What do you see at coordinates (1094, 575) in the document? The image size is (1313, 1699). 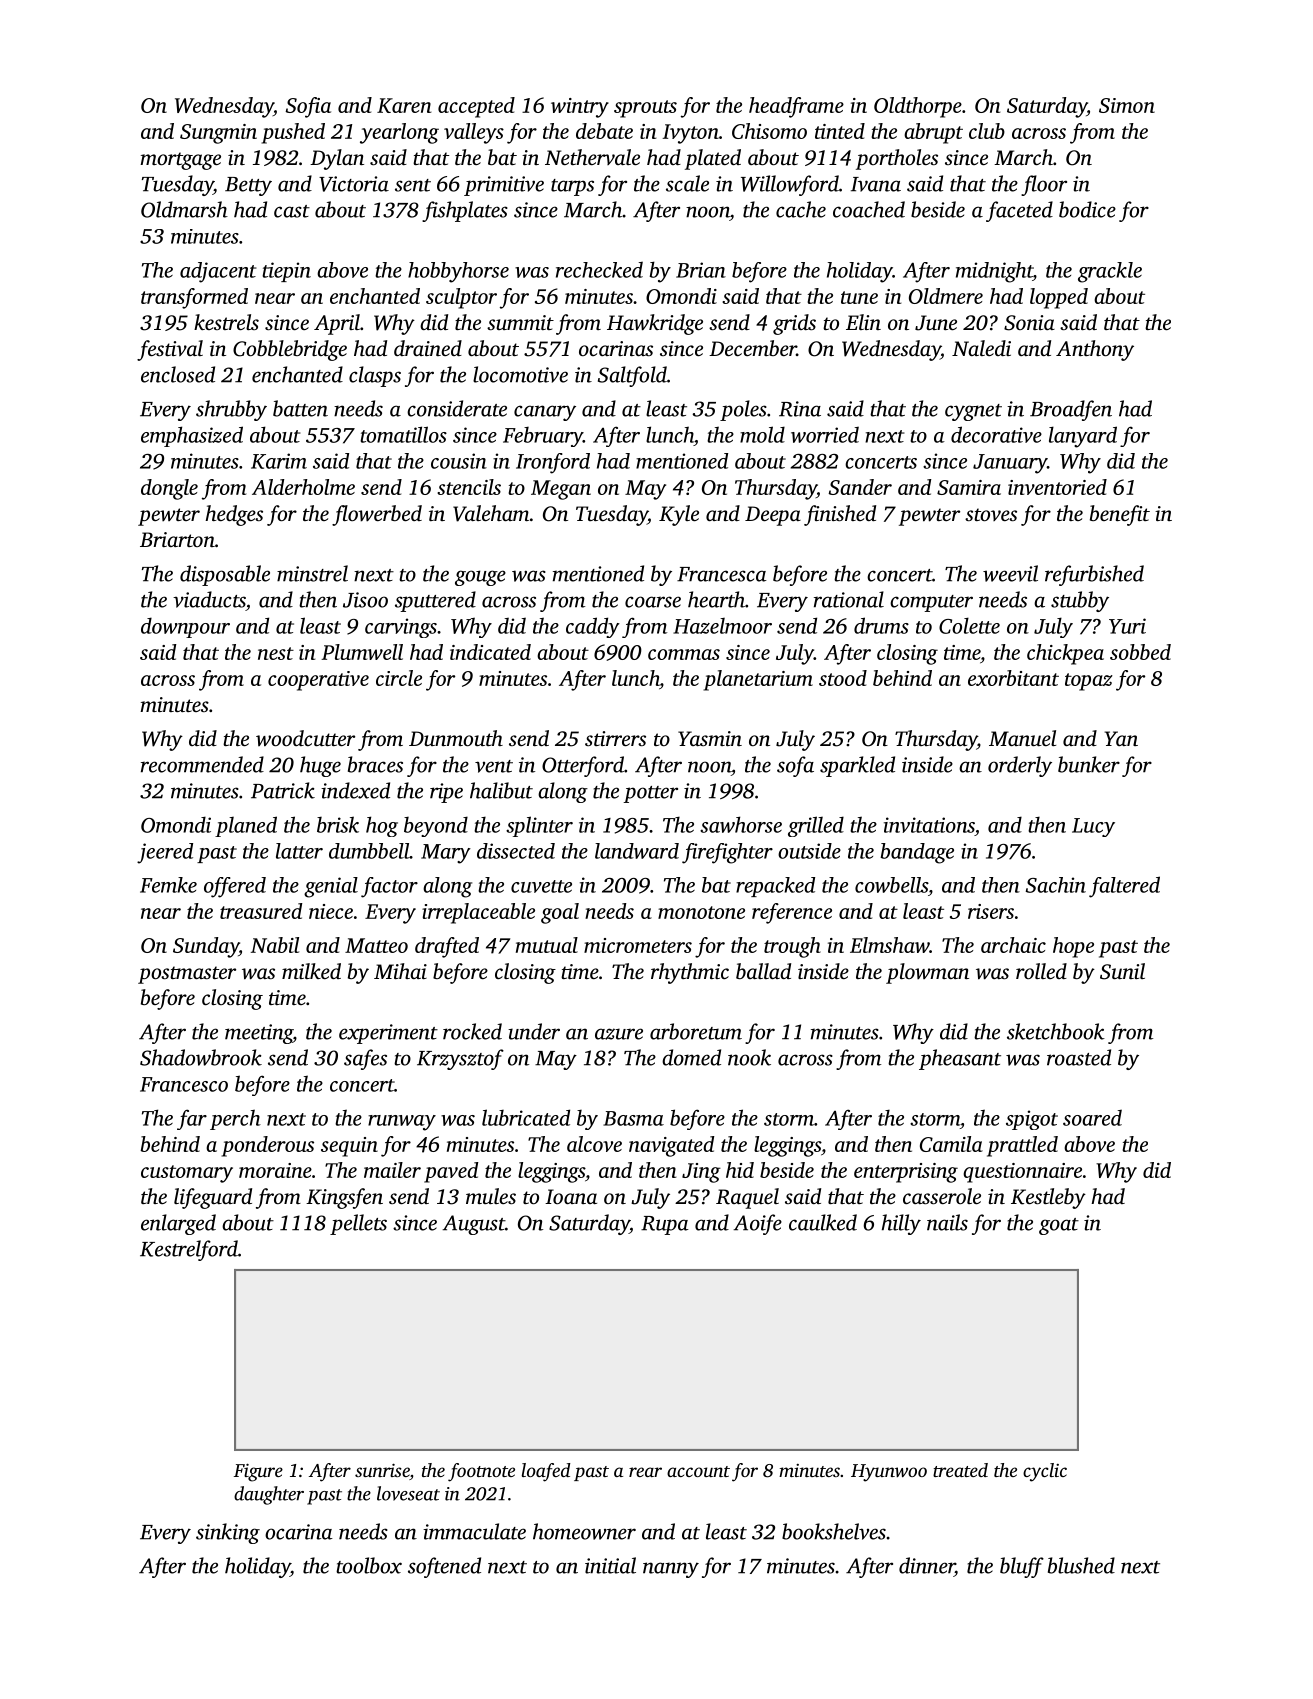 I see `refurbished` at bounding box center [1094, 575].
